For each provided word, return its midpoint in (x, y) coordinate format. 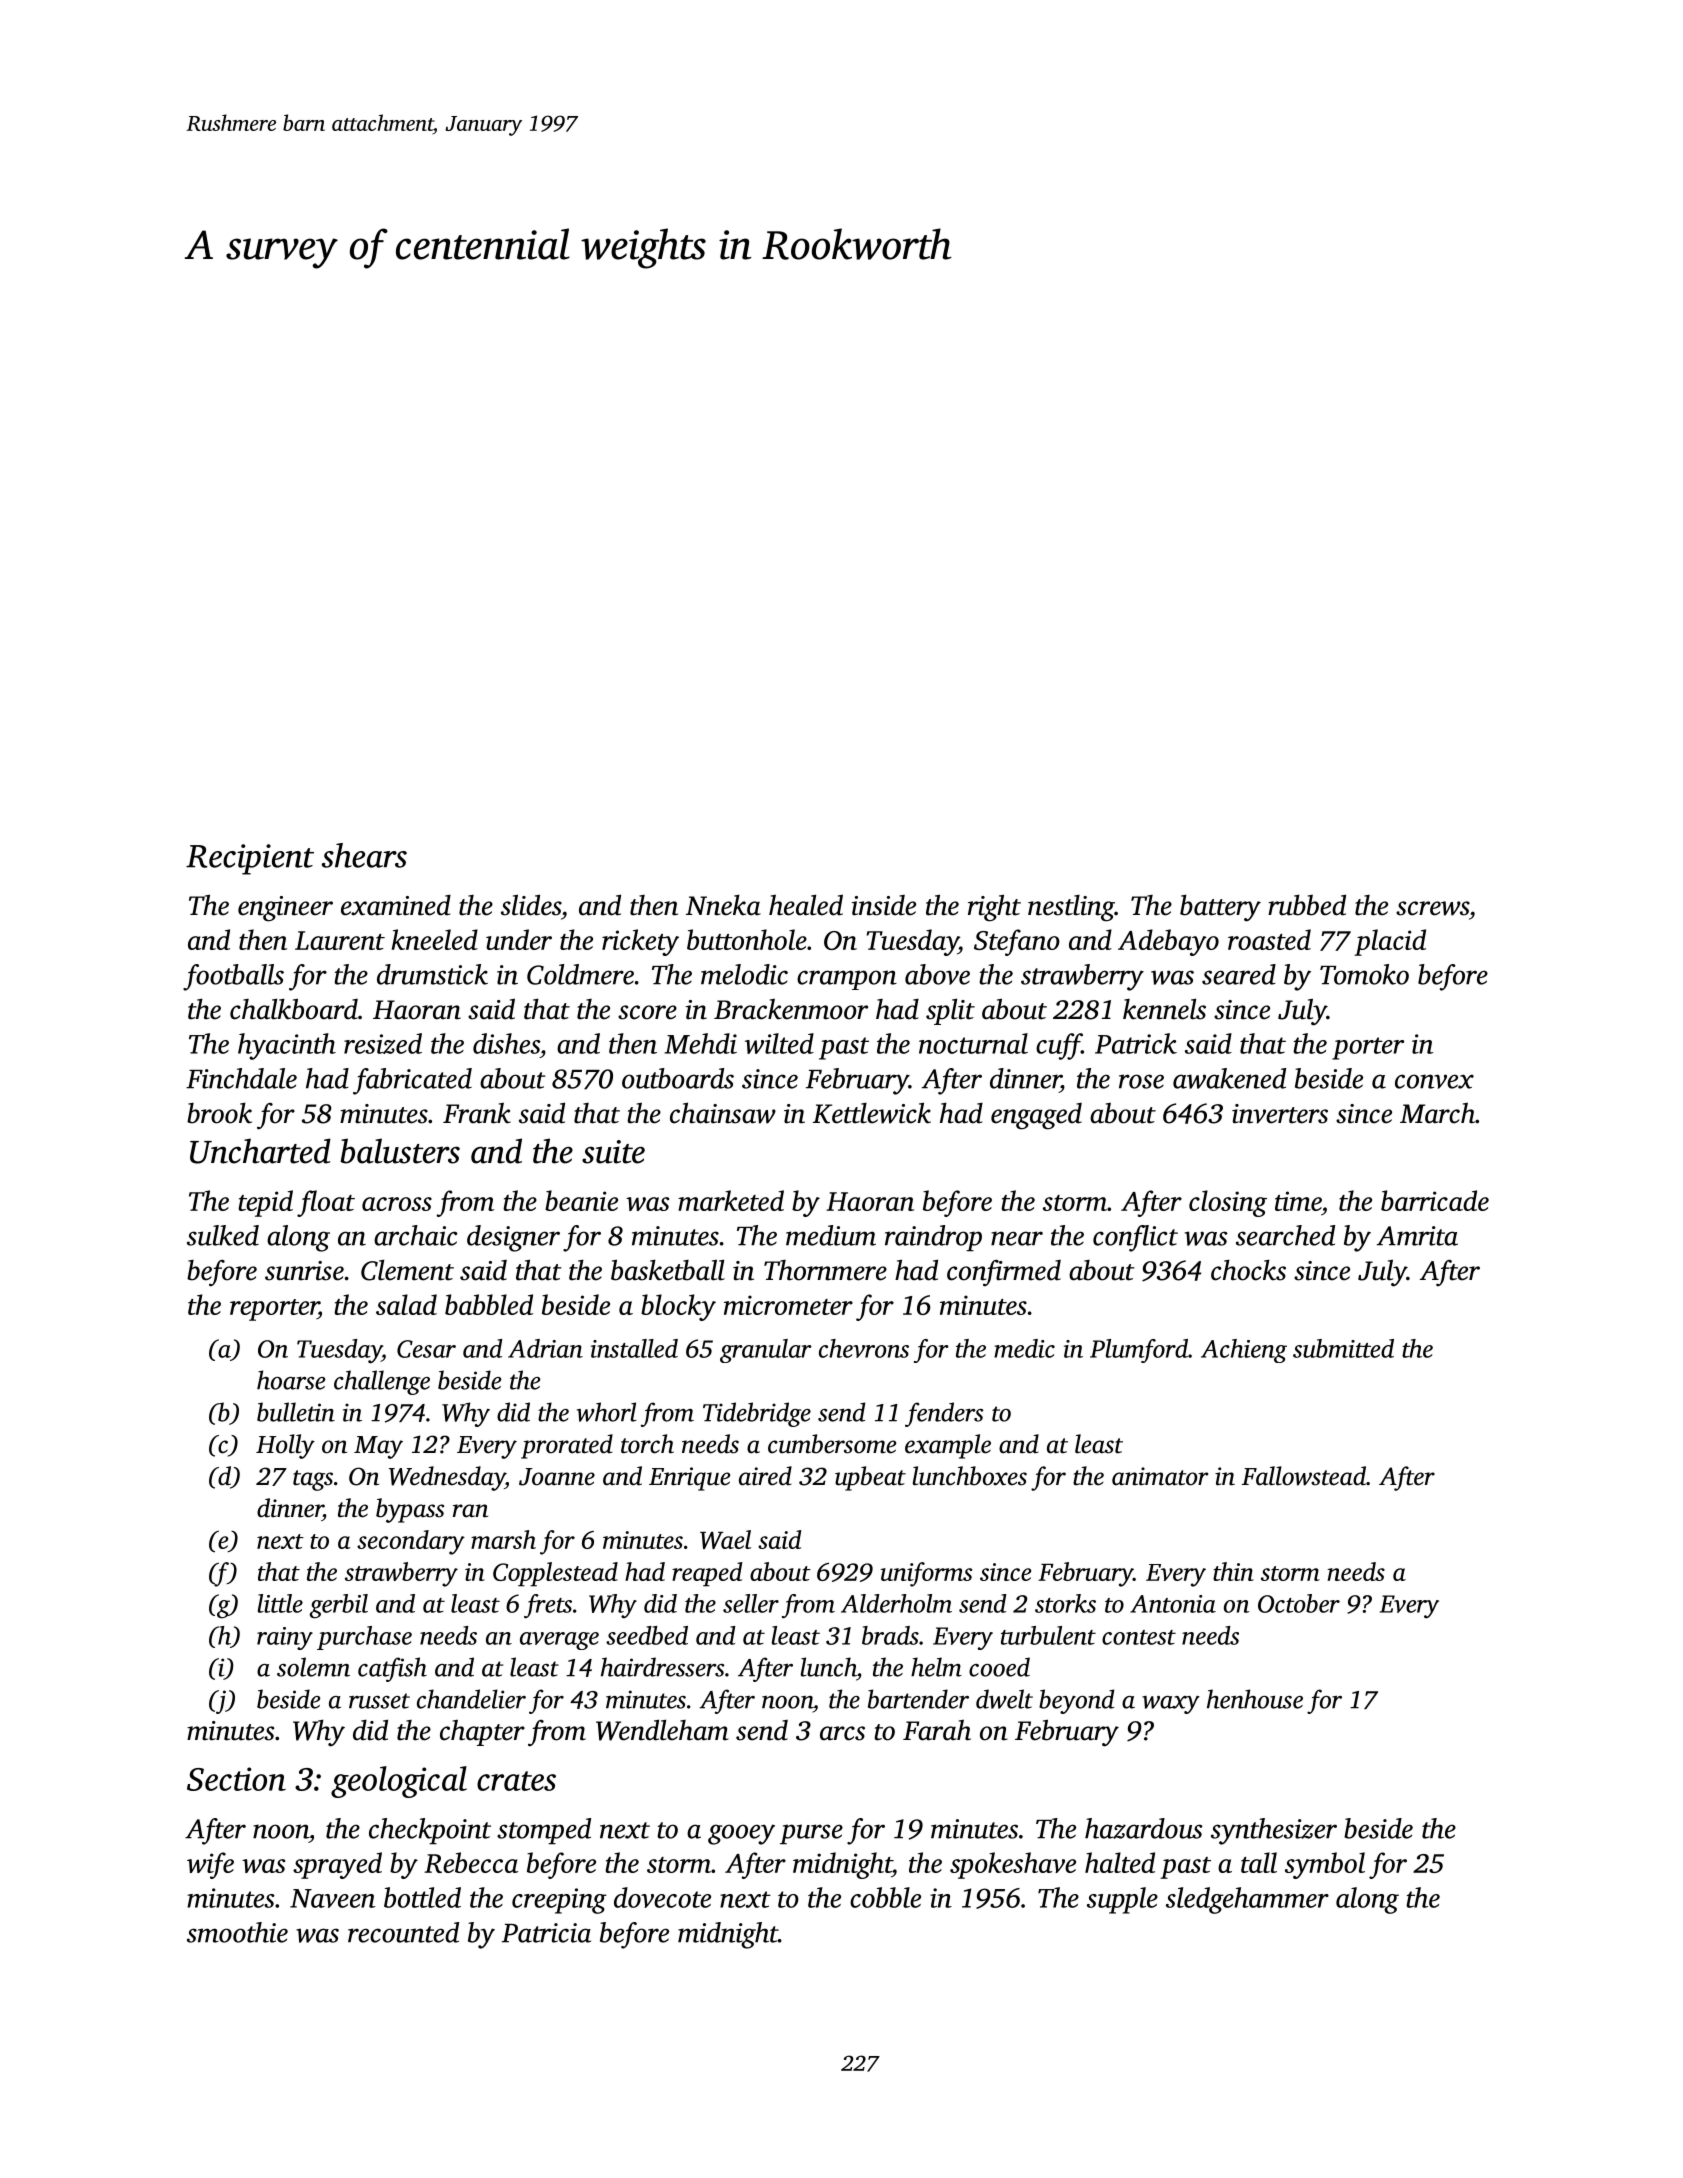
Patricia (546, 1933)
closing (1228, 1203)
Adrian (545, 1348)
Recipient (250, 859)
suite (613, 1152)
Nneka (723, 905)
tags (313, 1480)
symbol (1325, 1865)
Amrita (1417, 1236)
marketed (731, 1200)
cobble (885, 1897)
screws (1432, 908)
